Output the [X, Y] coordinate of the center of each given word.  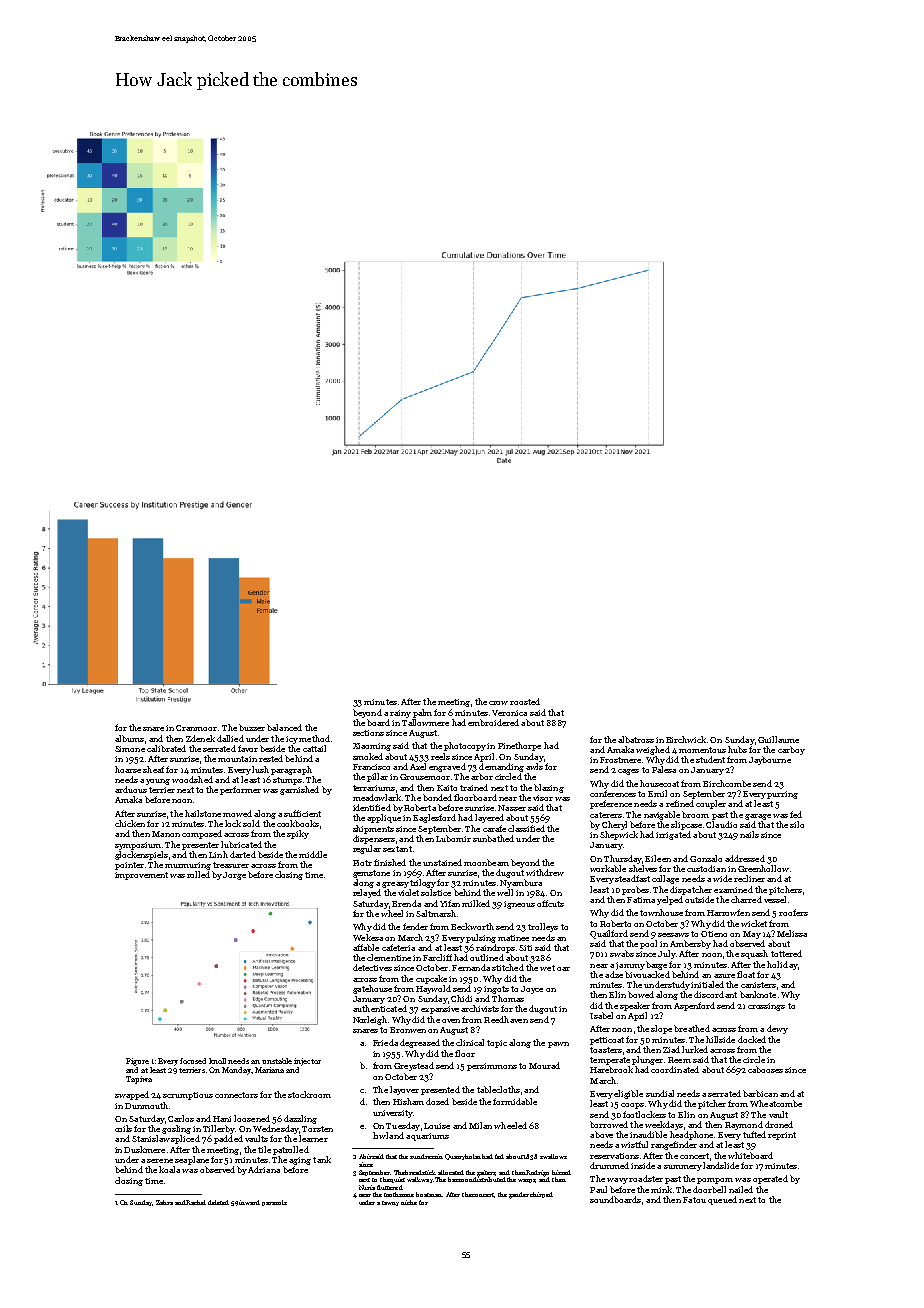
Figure [137, 1062]
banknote [758, 994]
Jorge [234, 876]
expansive [440, 1010]
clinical [470, 1042]
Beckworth [472, 926]
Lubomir [453, 838]
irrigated [673, 835]
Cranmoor [196, 728]
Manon [166, 834]
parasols [274, 1203]
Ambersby [690, 944]
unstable [277, 1061]
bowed [641, 994]
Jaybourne [770, 760]
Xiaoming [372, 747]
